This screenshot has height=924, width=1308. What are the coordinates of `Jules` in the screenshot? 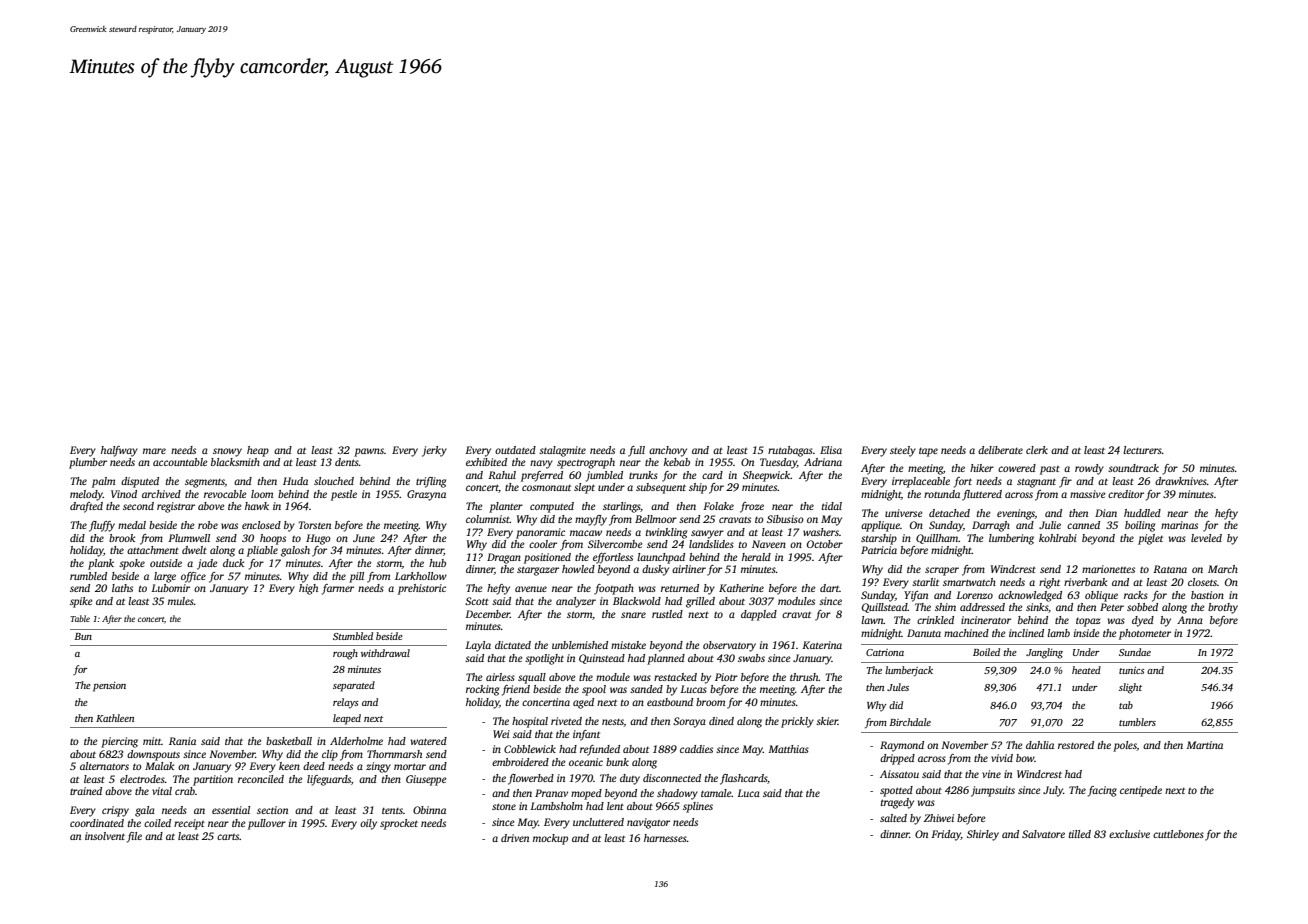 It's located at (898, 687).
